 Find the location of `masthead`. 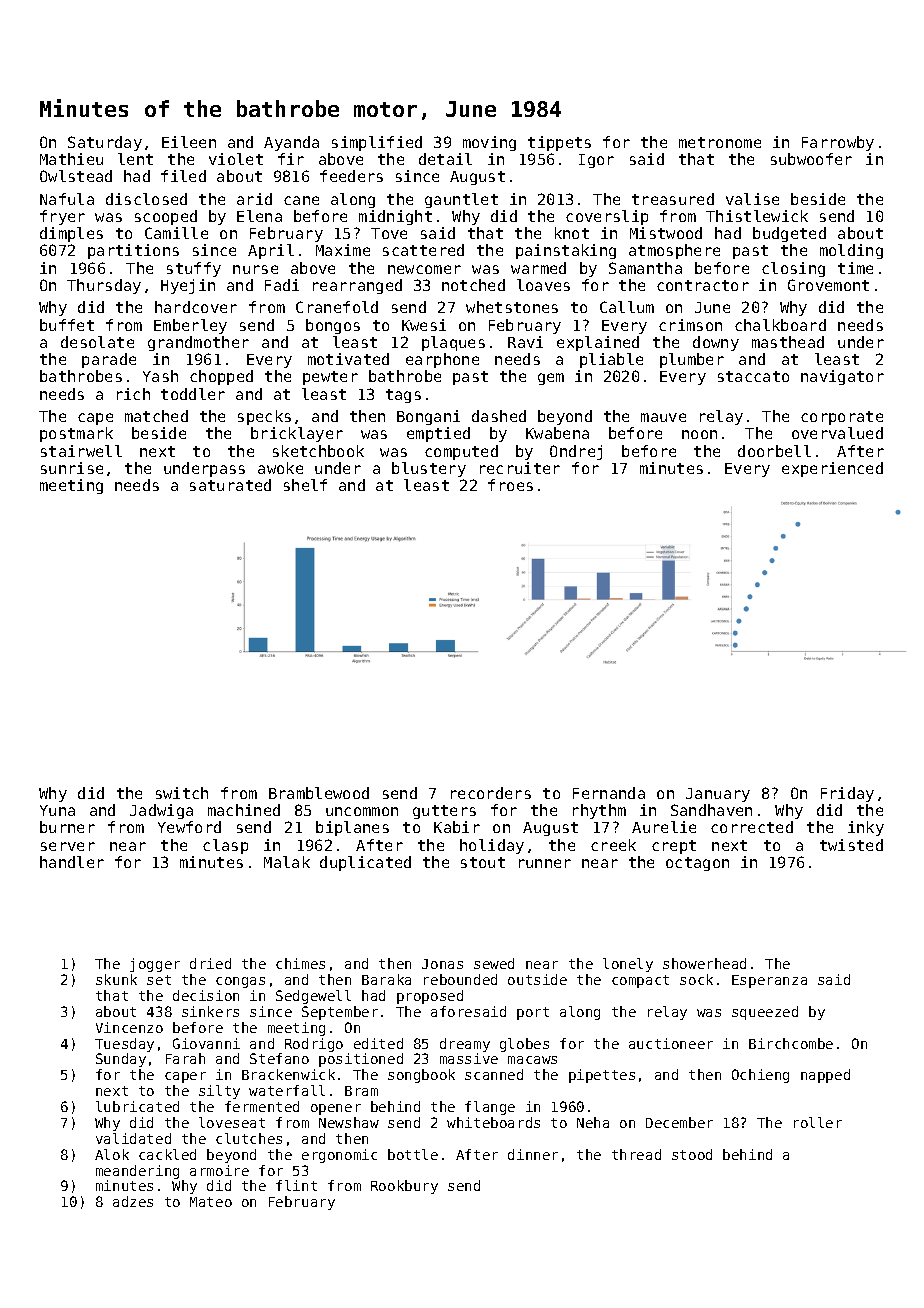

masthead is located at coordinates (788, 342).
